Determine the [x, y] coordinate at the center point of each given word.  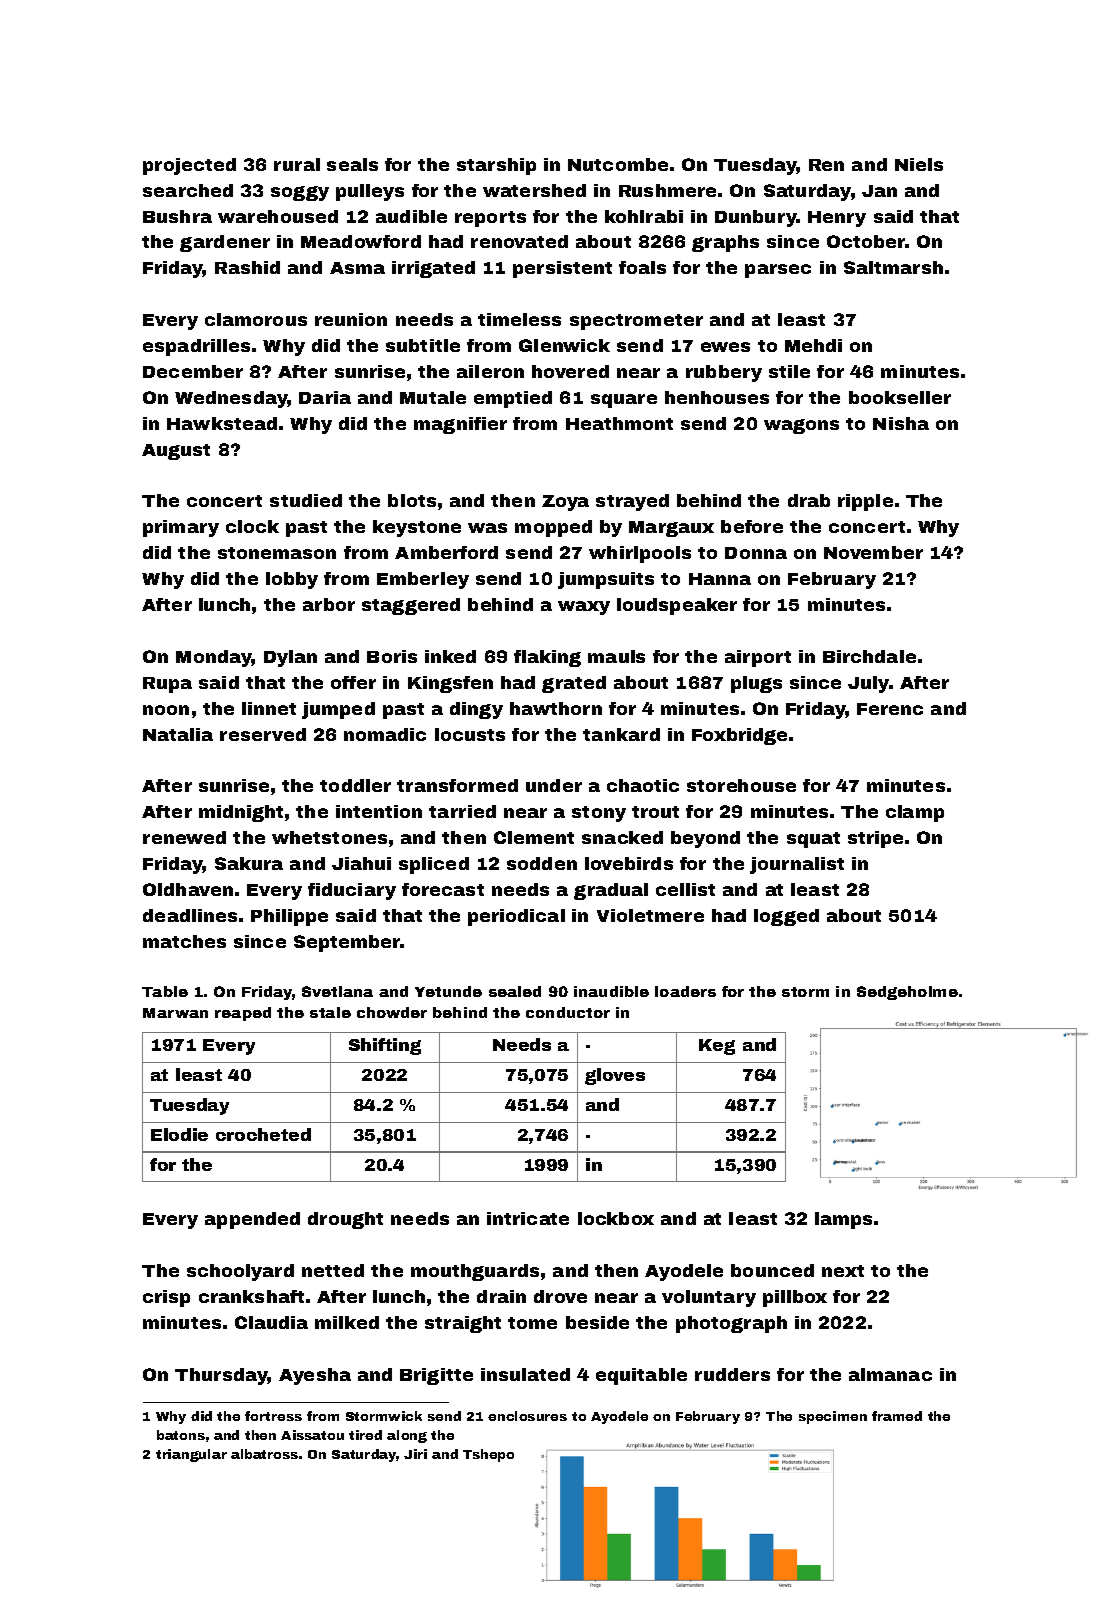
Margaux [671, 529]
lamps [843, 1220]
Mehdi [813, 345]
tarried [462, 811]
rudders [732, 1374]
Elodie [179, 1134]
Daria [325, 397]
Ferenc [890, 709]
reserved [263, 734]
